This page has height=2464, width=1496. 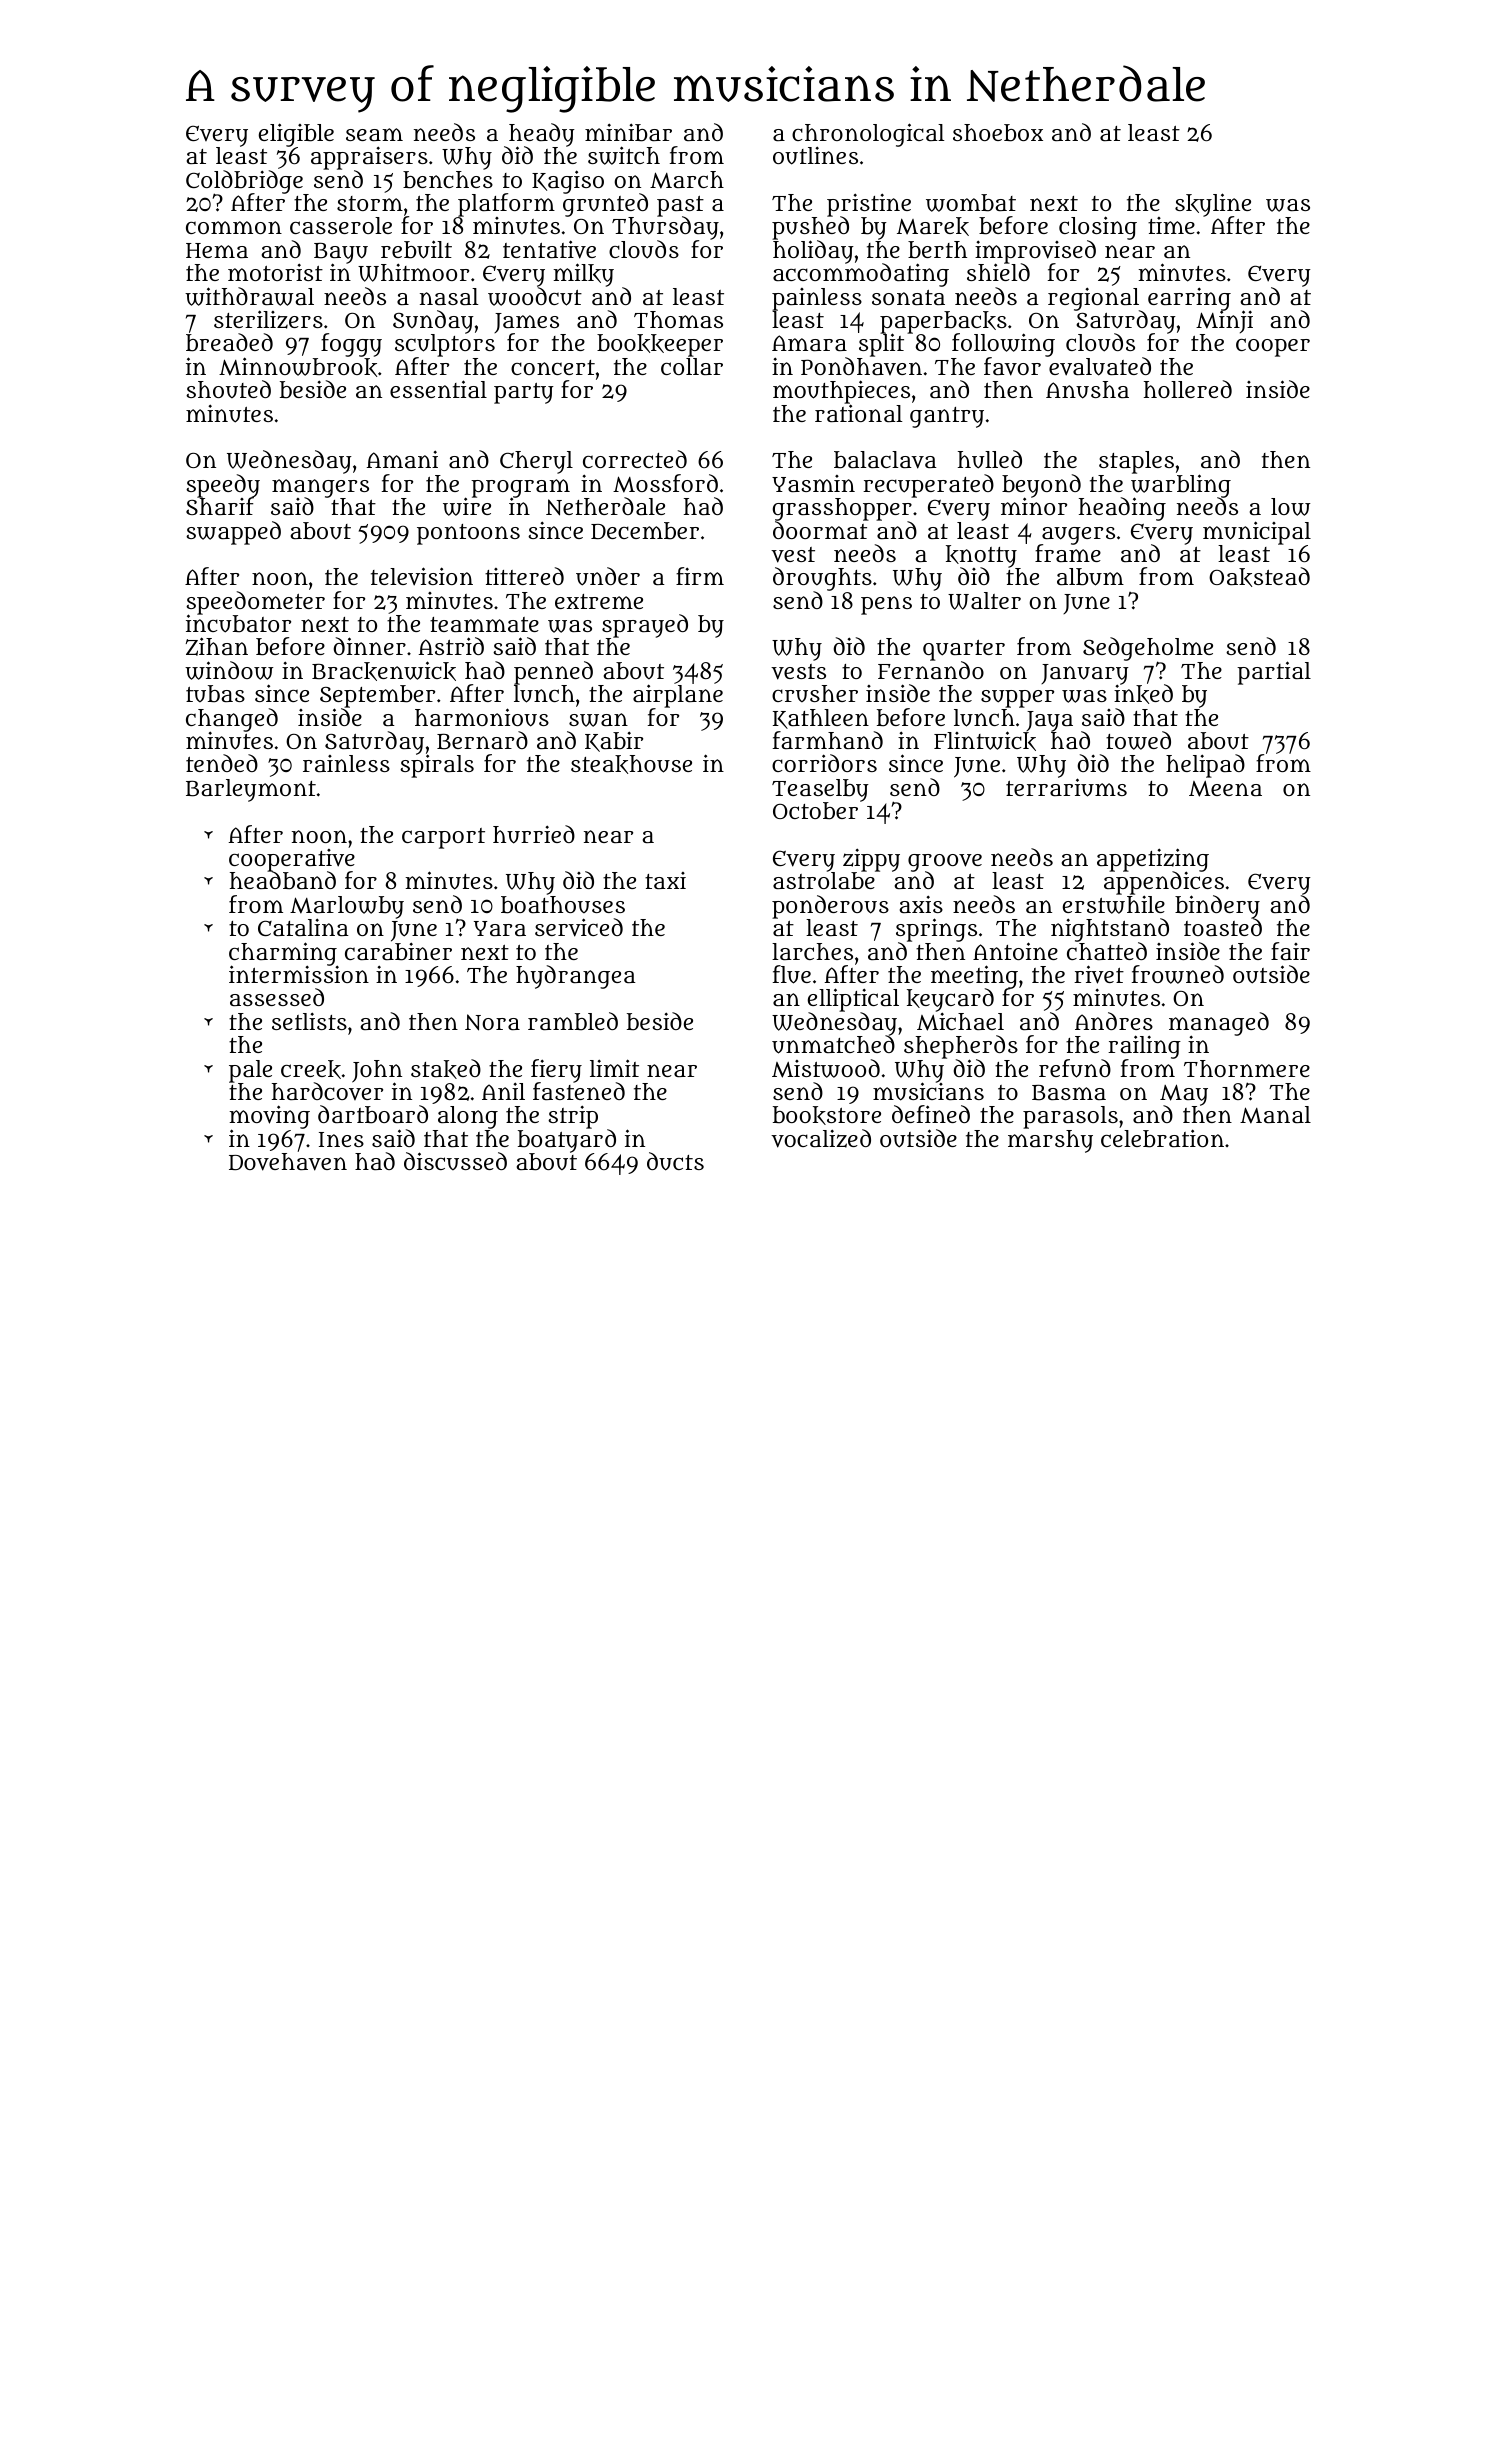 I want to click on marshy, so click(x=1050, y=1141).
